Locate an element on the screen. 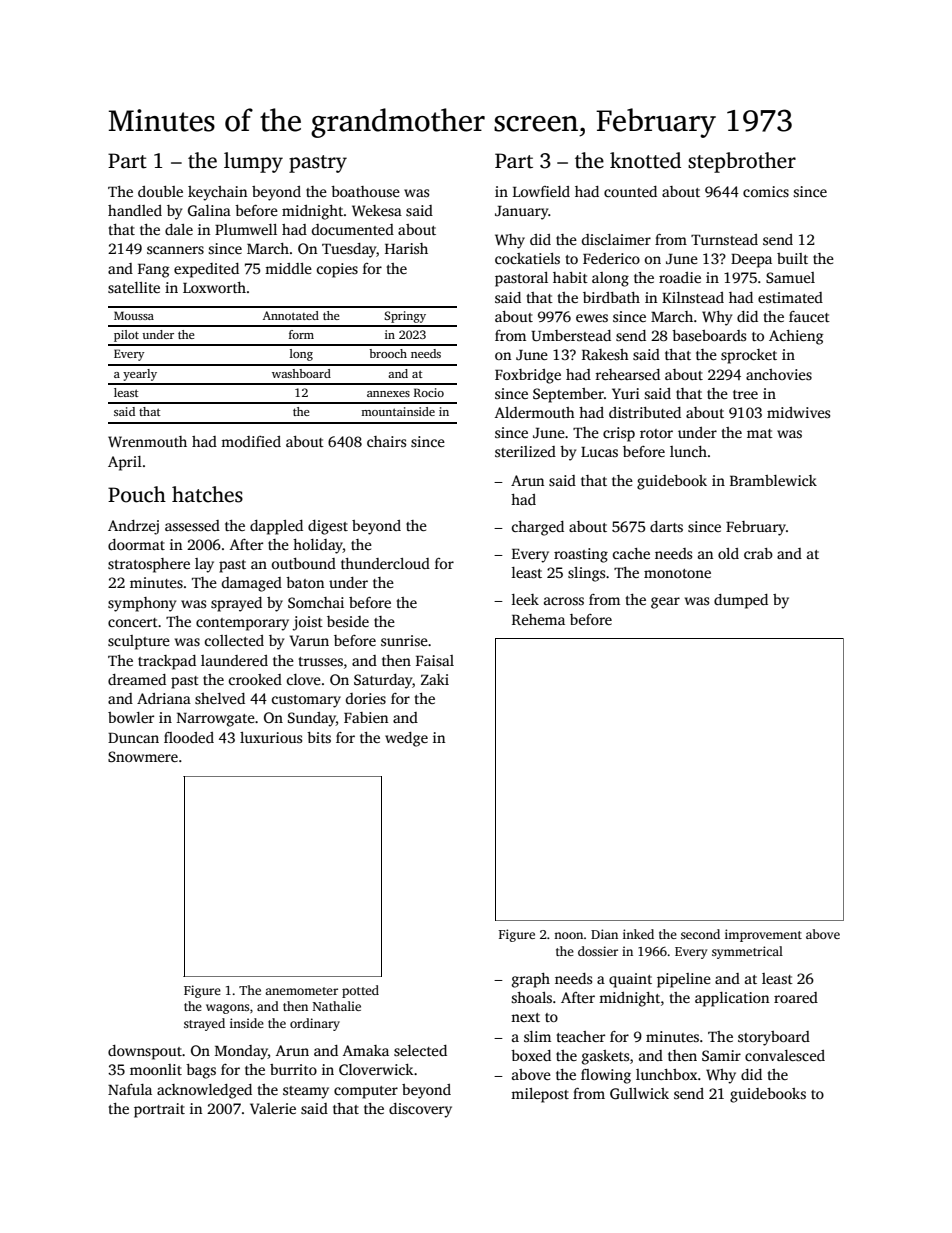  Rehema is located at coordinates (538, 619).
